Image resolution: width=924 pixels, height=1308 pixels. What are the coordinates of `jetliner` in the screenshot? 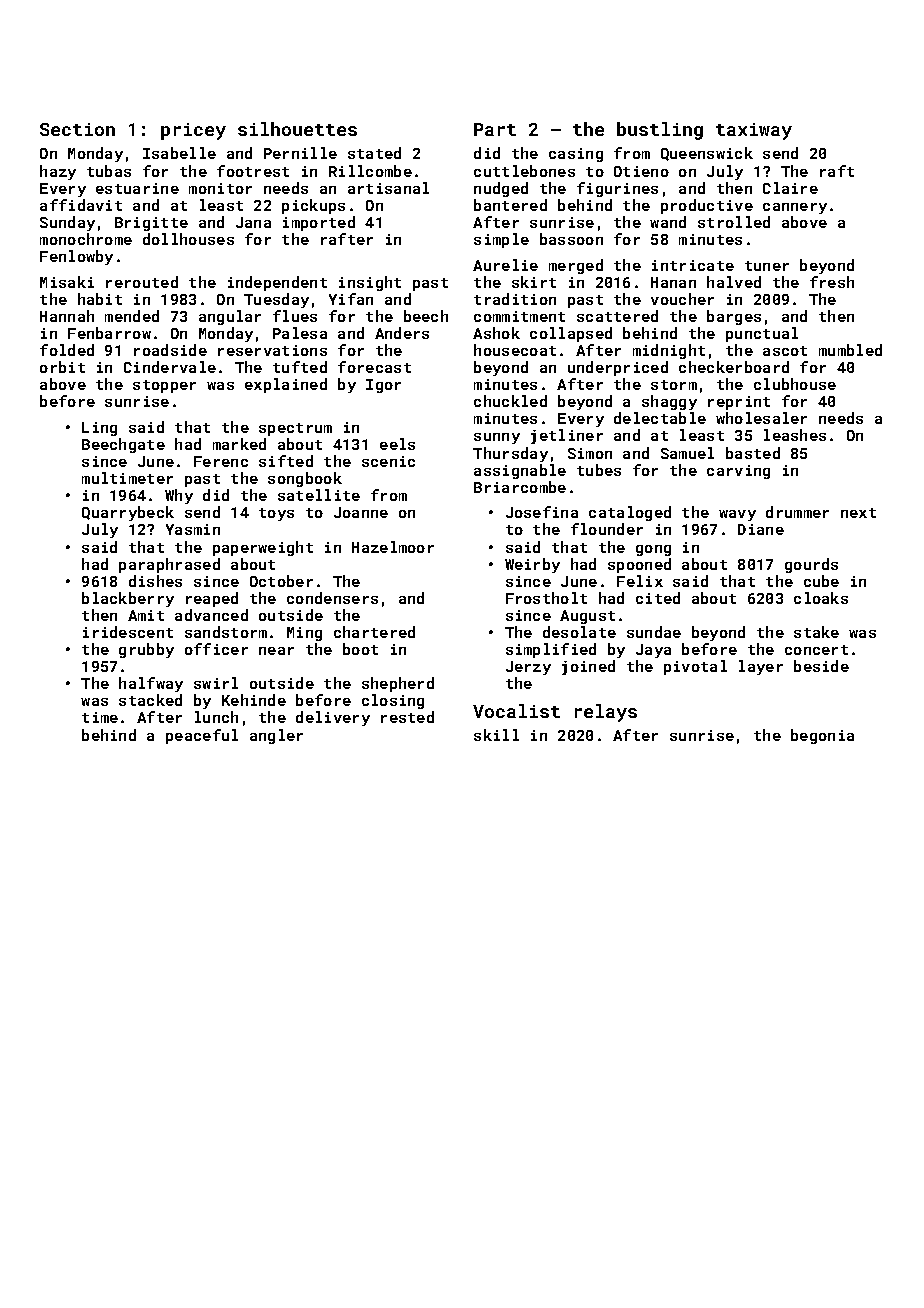 It's located at (567, 436).
